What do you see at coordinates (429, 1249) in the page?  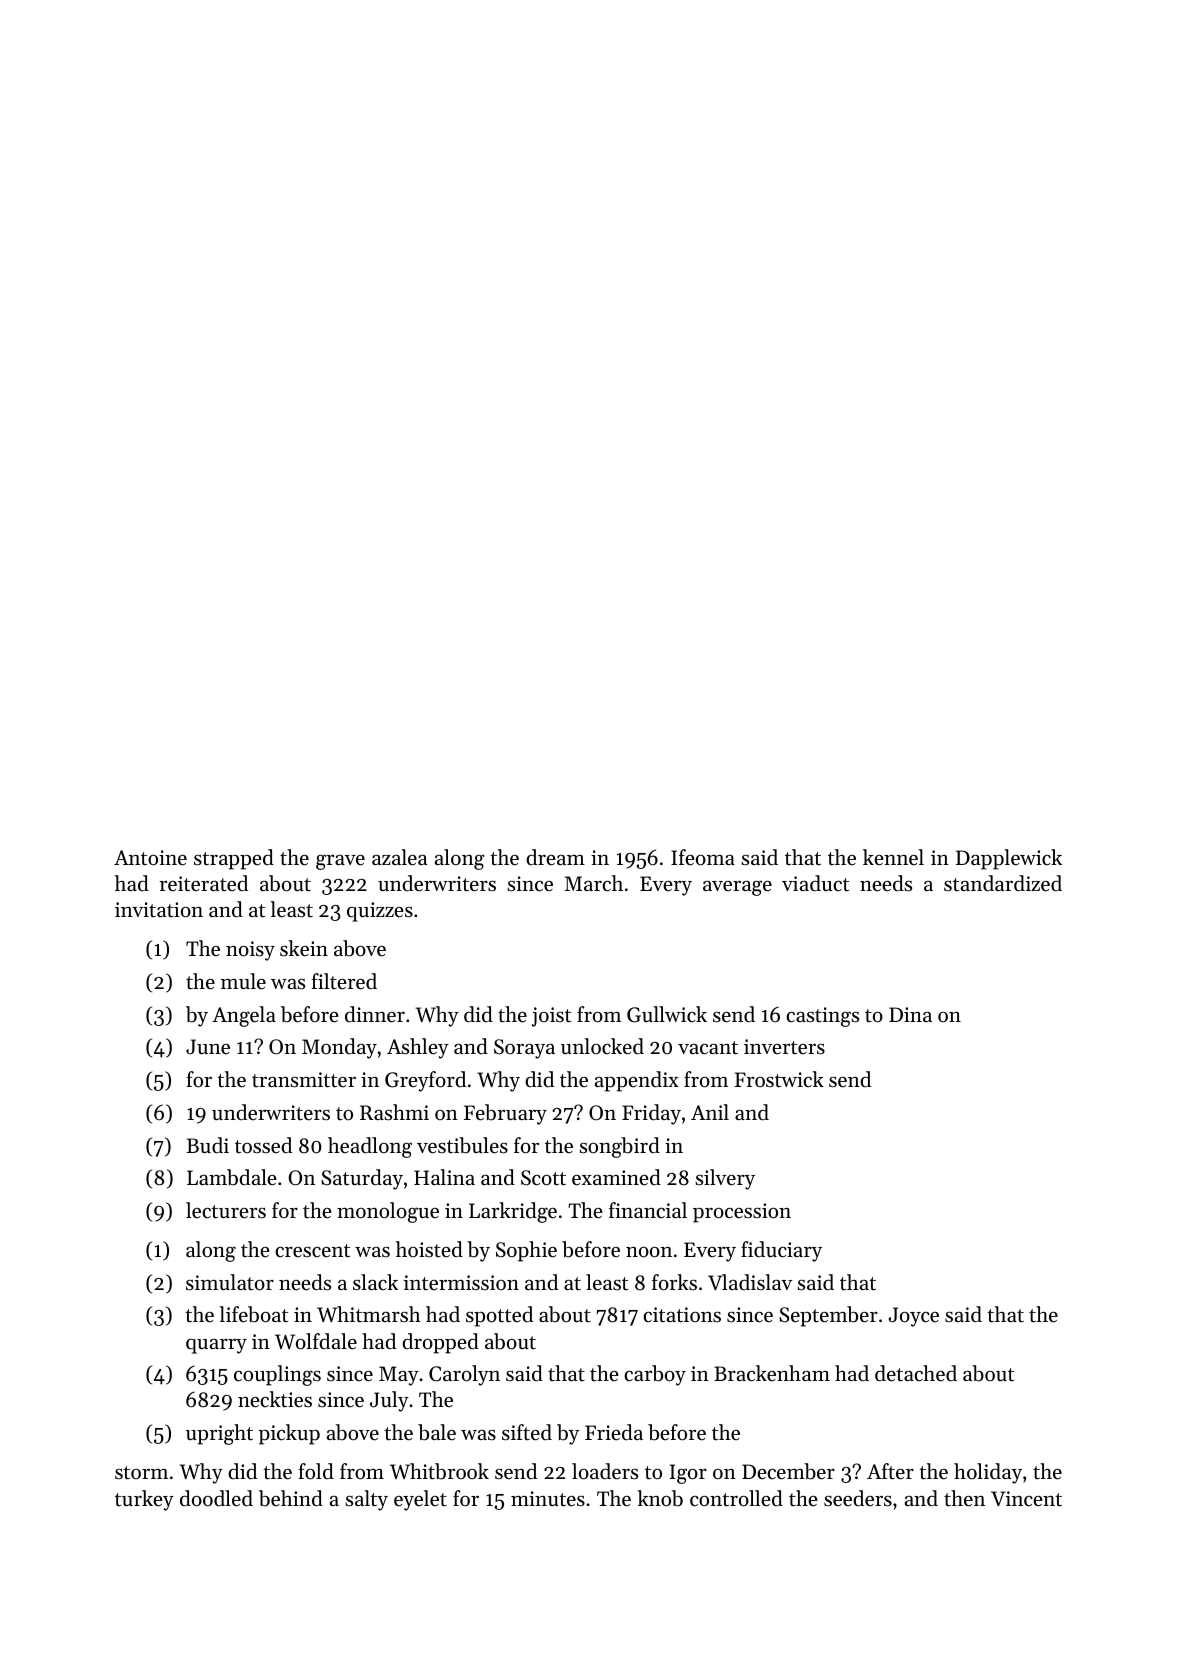 I see `hoisted` at bounding box center [429, 1249].
